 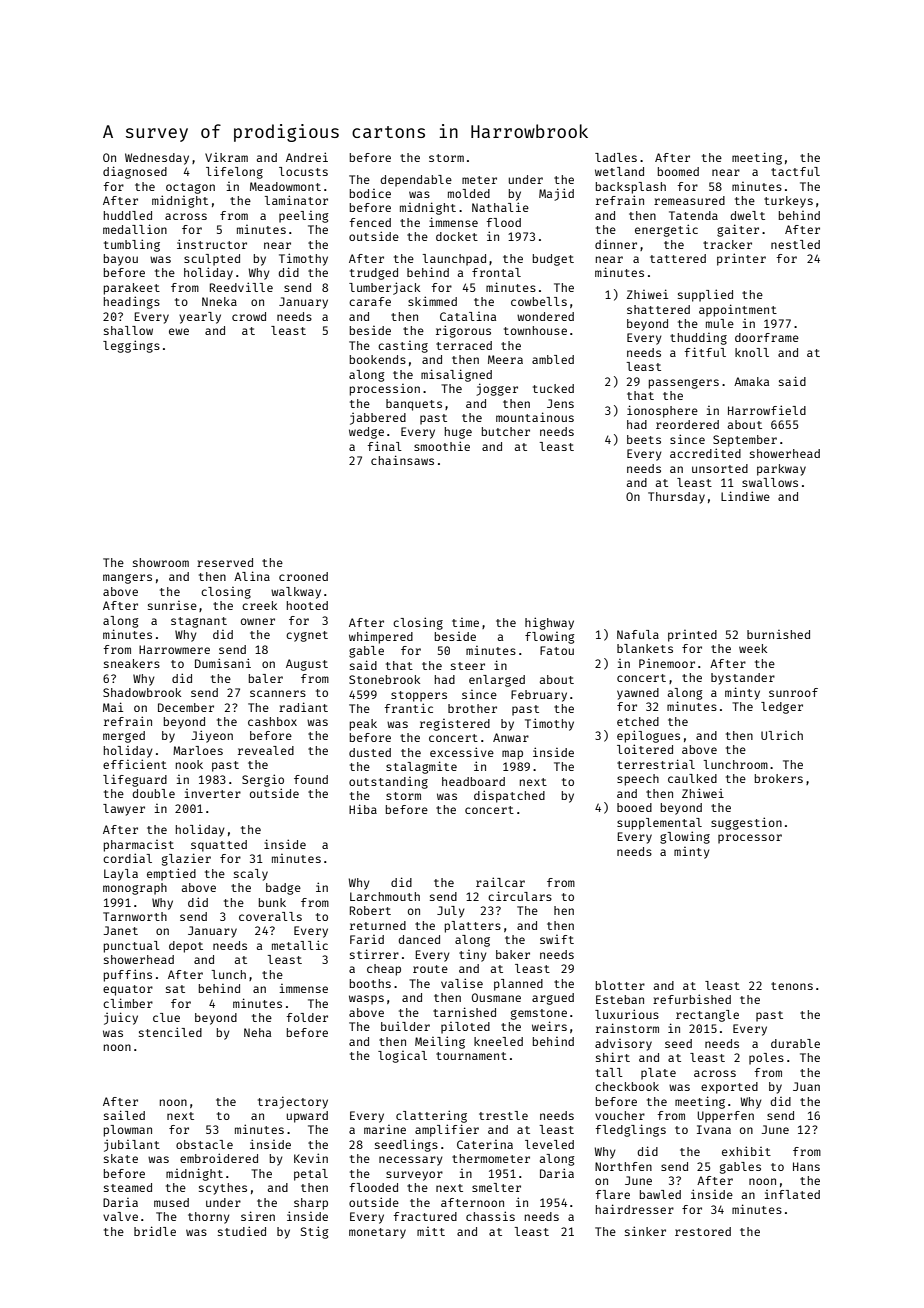 I want to click on amplifier, so click(x=447, y=1130).
